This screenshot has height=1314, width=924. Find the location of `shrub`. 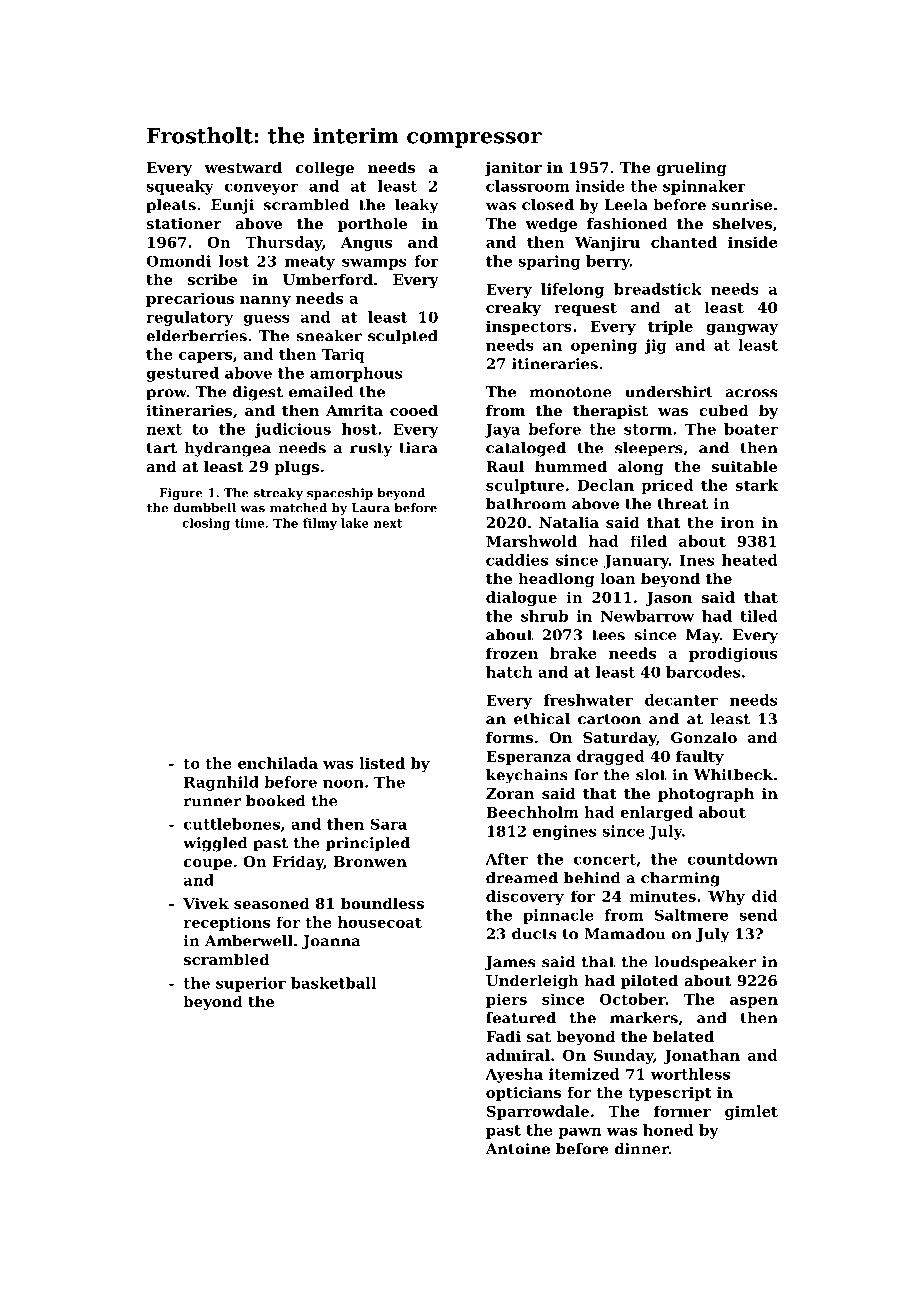

shrub is located at coordinates (544, 616).
